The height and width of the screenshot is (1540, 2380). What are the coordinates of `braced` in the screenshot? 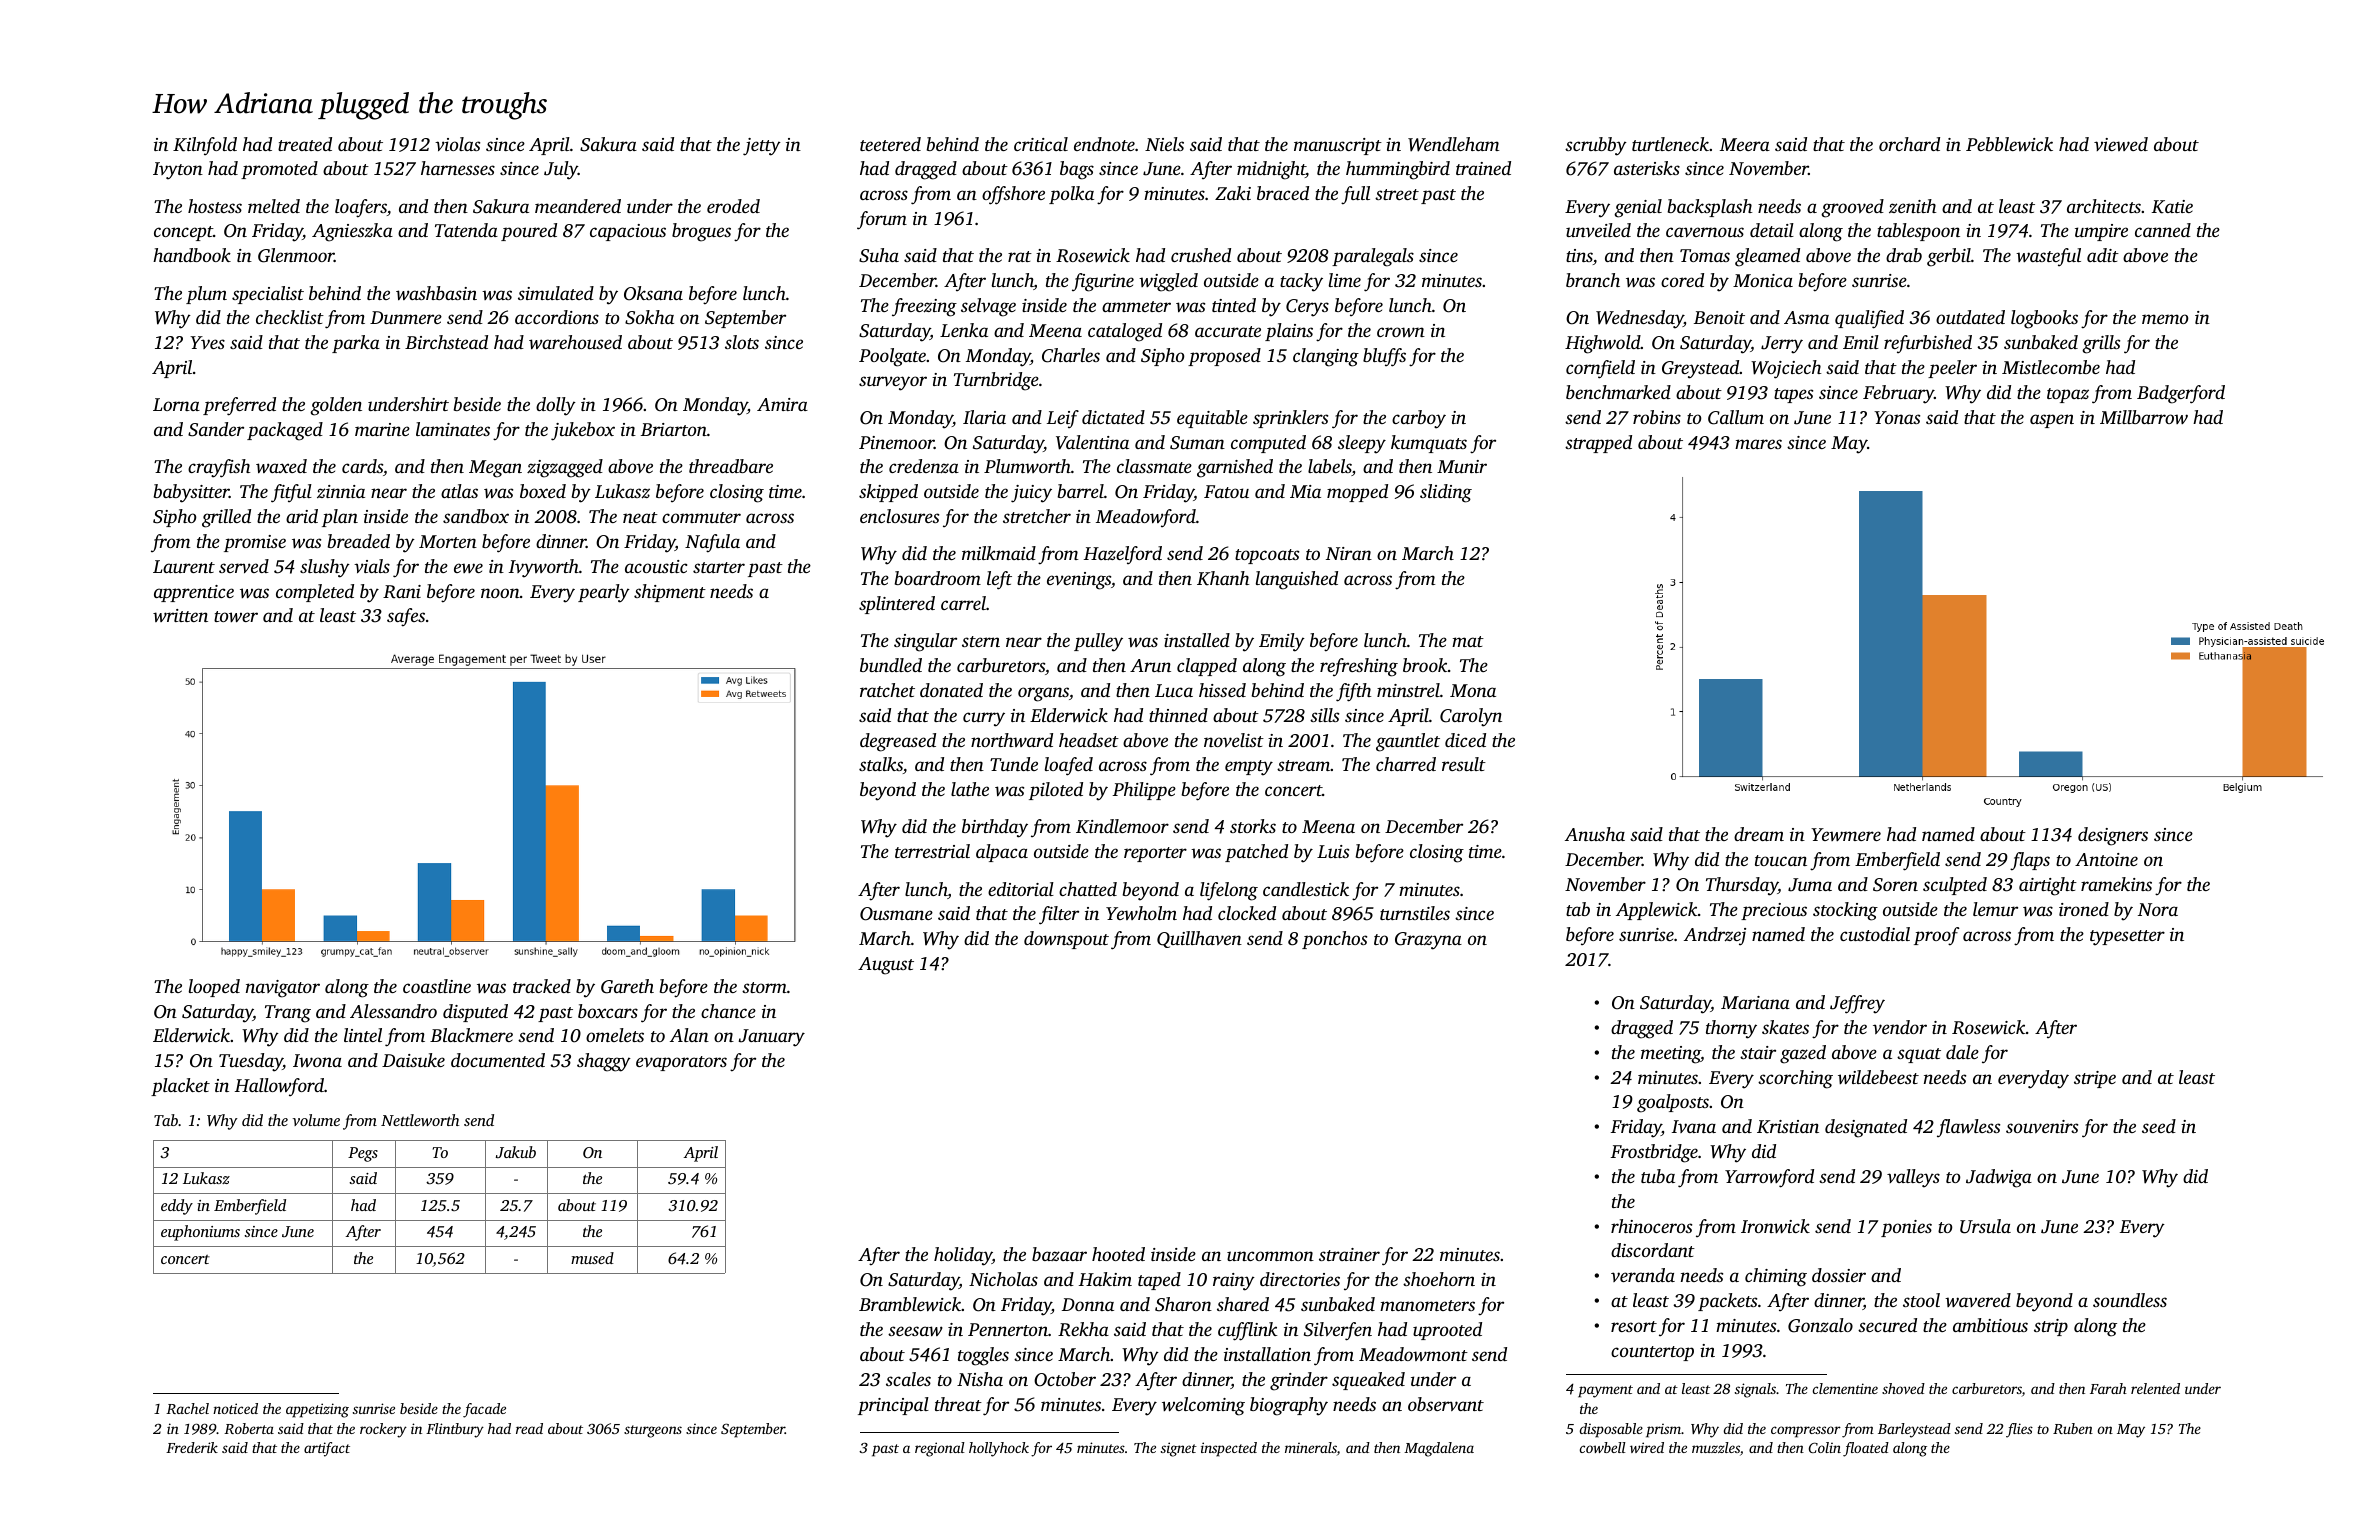 It's located at (1283, 193).
